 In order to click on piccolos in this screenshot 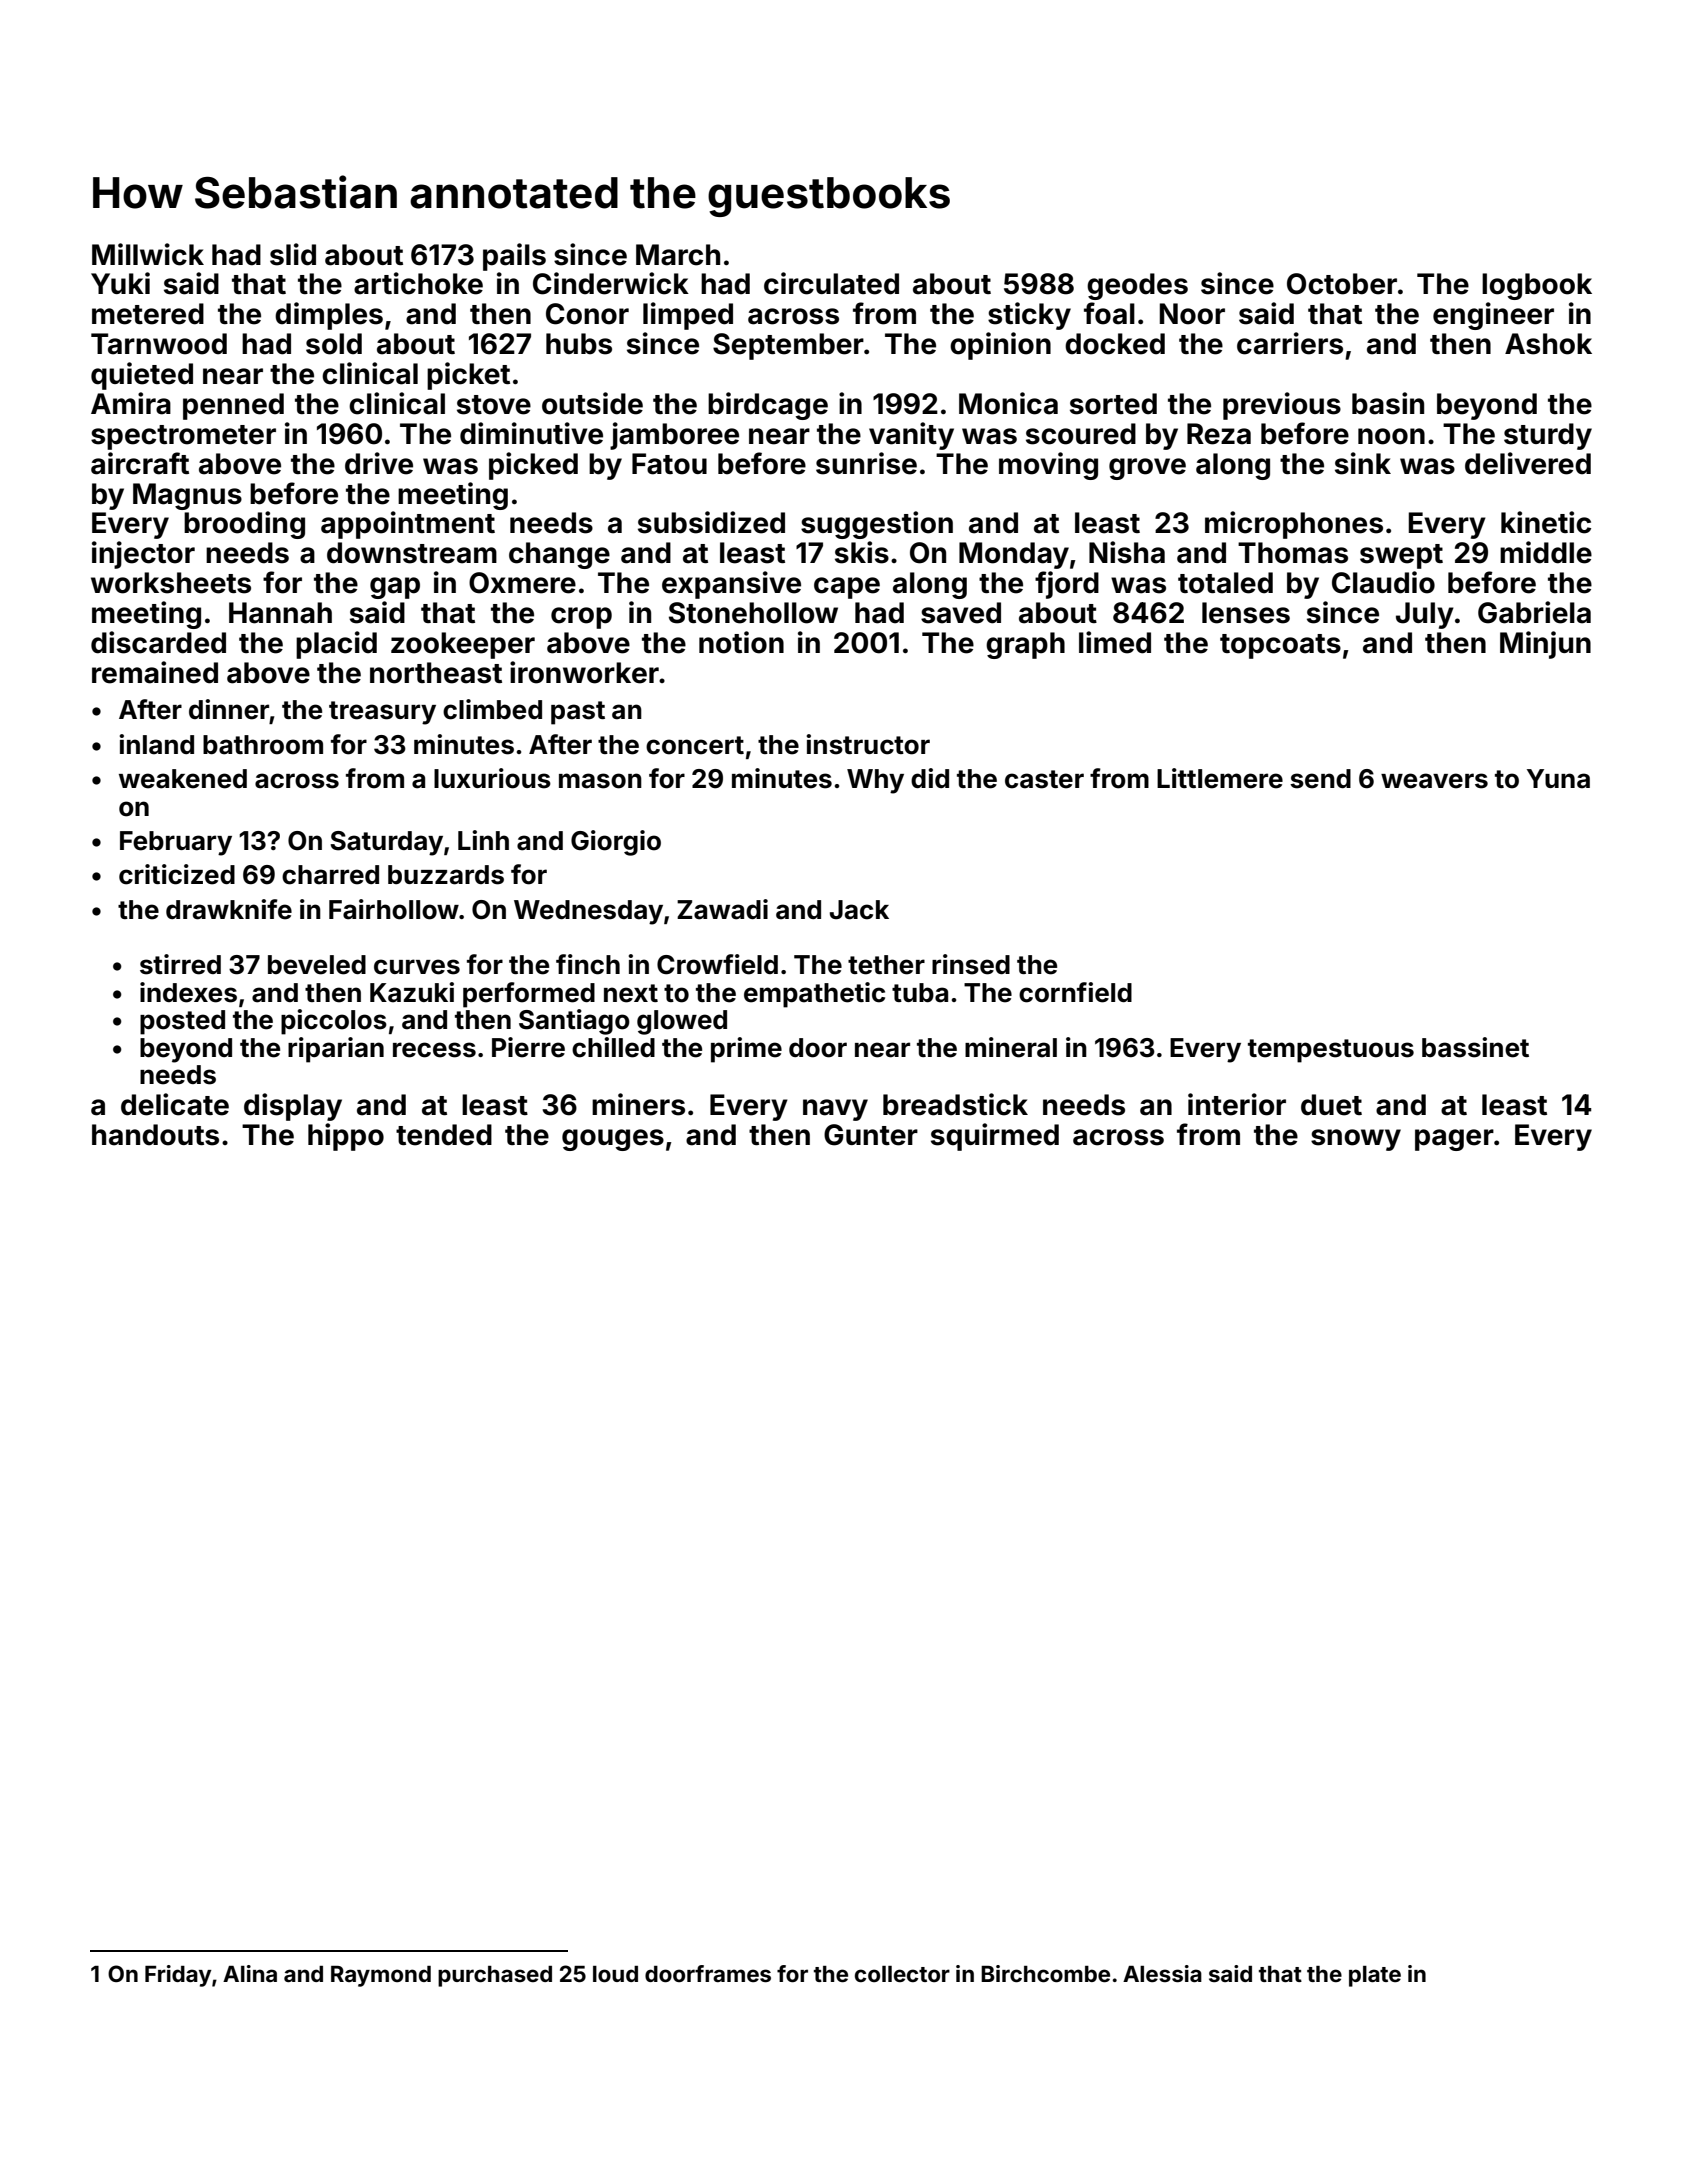, I will do `click(334, 1022)`.
